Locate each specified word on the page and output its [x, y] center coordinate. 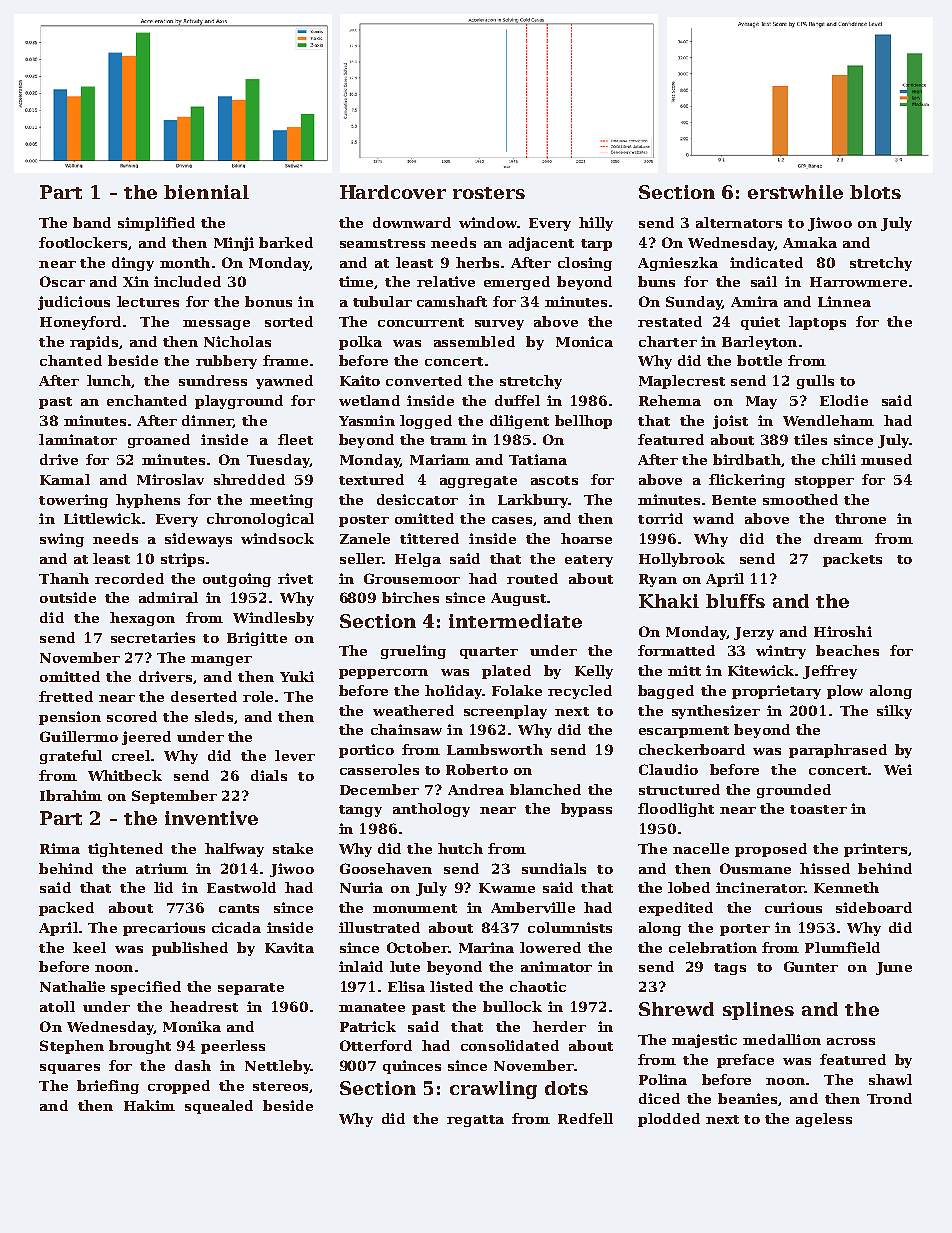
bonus [268, 301]
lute [405, 966]
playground [239, 402]
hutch [460, 848]
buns [656, 281]
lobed [689, 887]
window [488, 222]
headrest [204, 1006]
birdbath [747, 459]
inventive [211, 818]
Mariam [440, 459]
